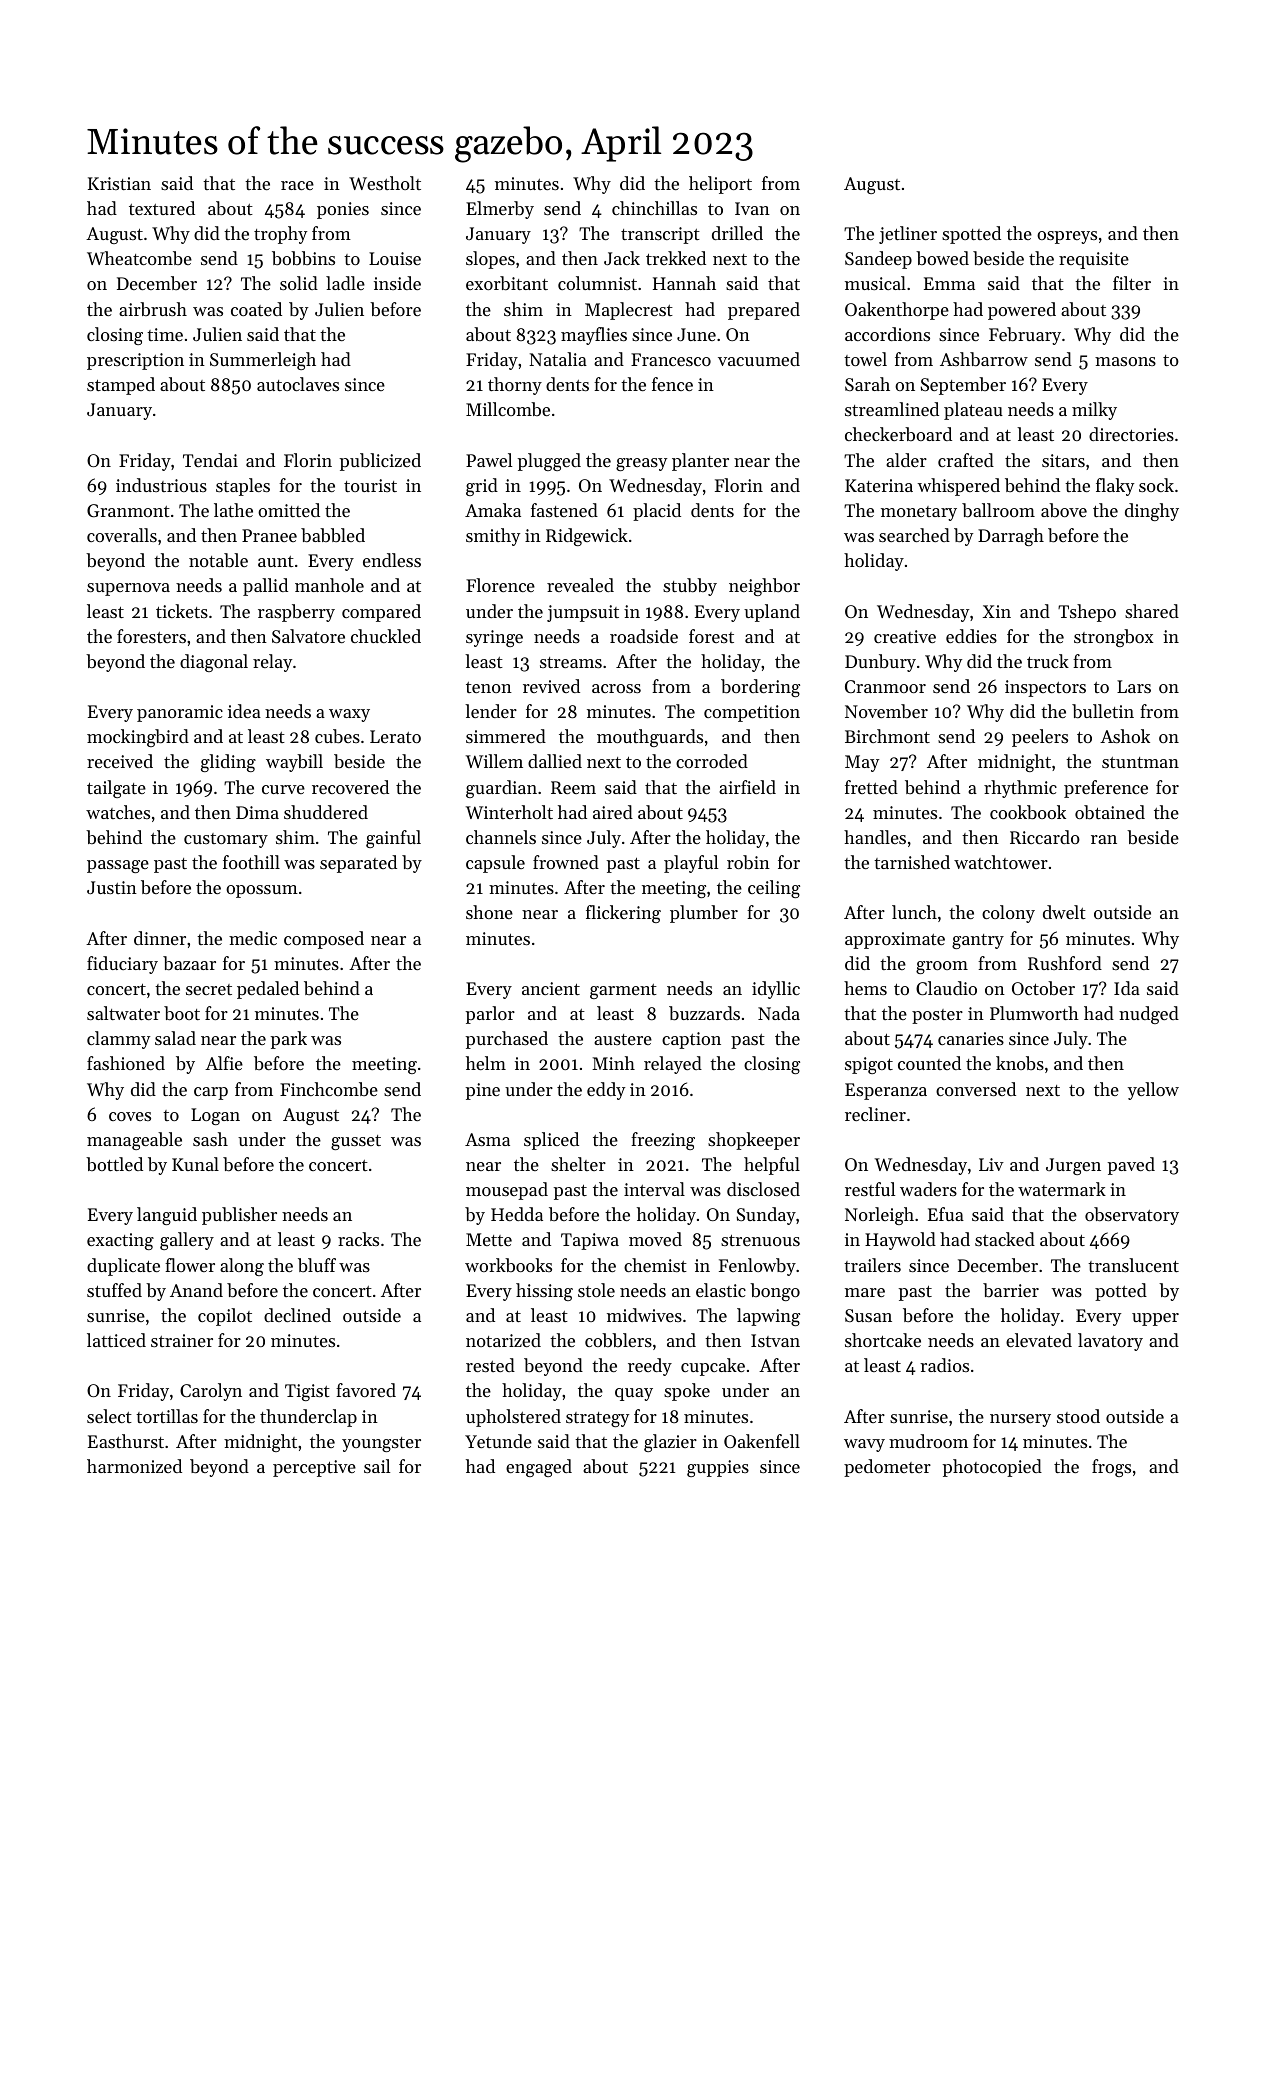  I want to click on shone, so click(489, 912).
